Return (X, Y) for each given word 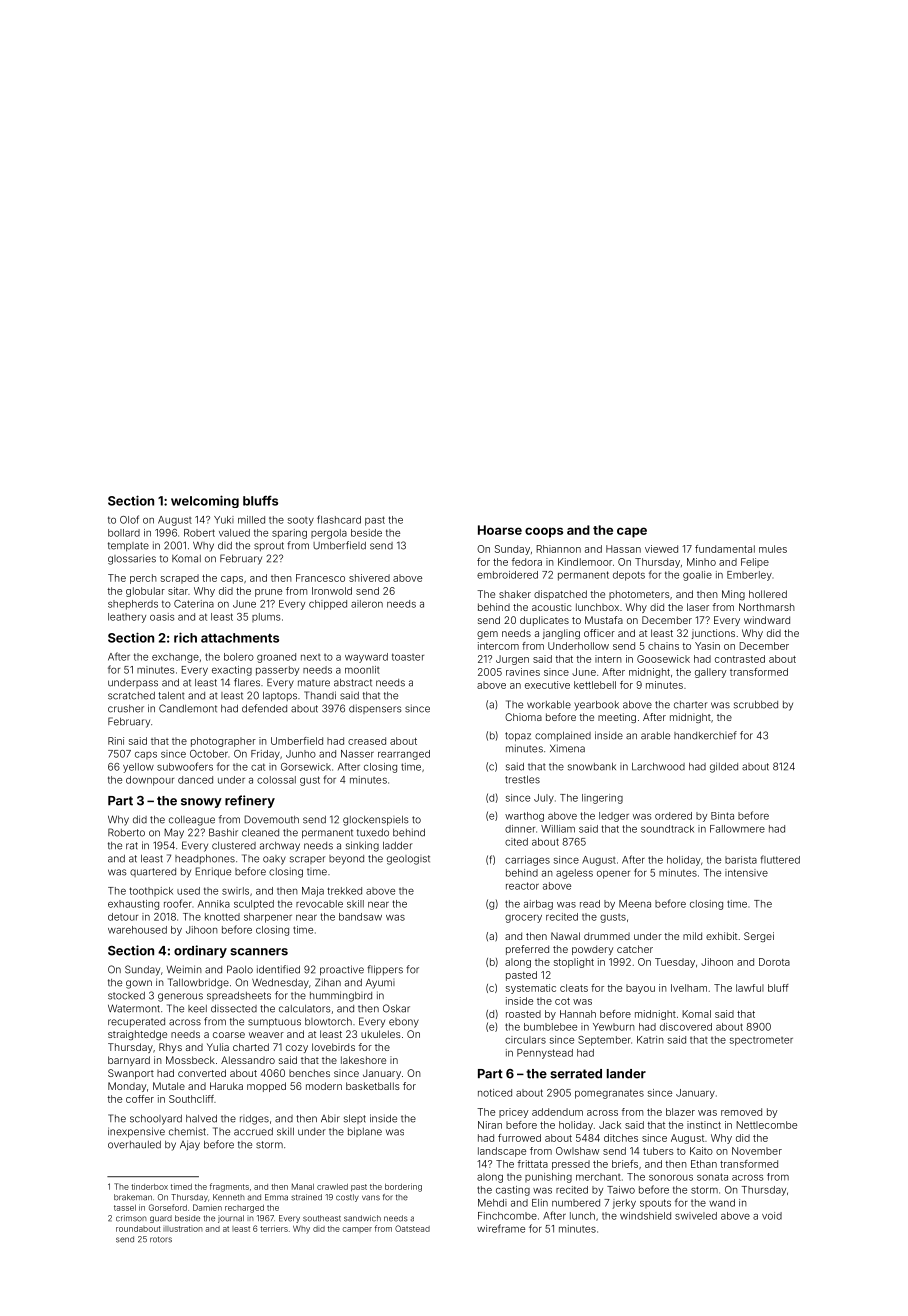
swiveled (696, 1216)
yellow (138, 768)
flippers (385, 970)
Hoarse (500, 530)
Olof (129, 519)
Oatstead (412, 1228)
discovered (686, 1027)
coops (544, 532)
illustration (183, 1229)
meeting (617, 718)
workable (549, 705)
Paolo (240, 969)
